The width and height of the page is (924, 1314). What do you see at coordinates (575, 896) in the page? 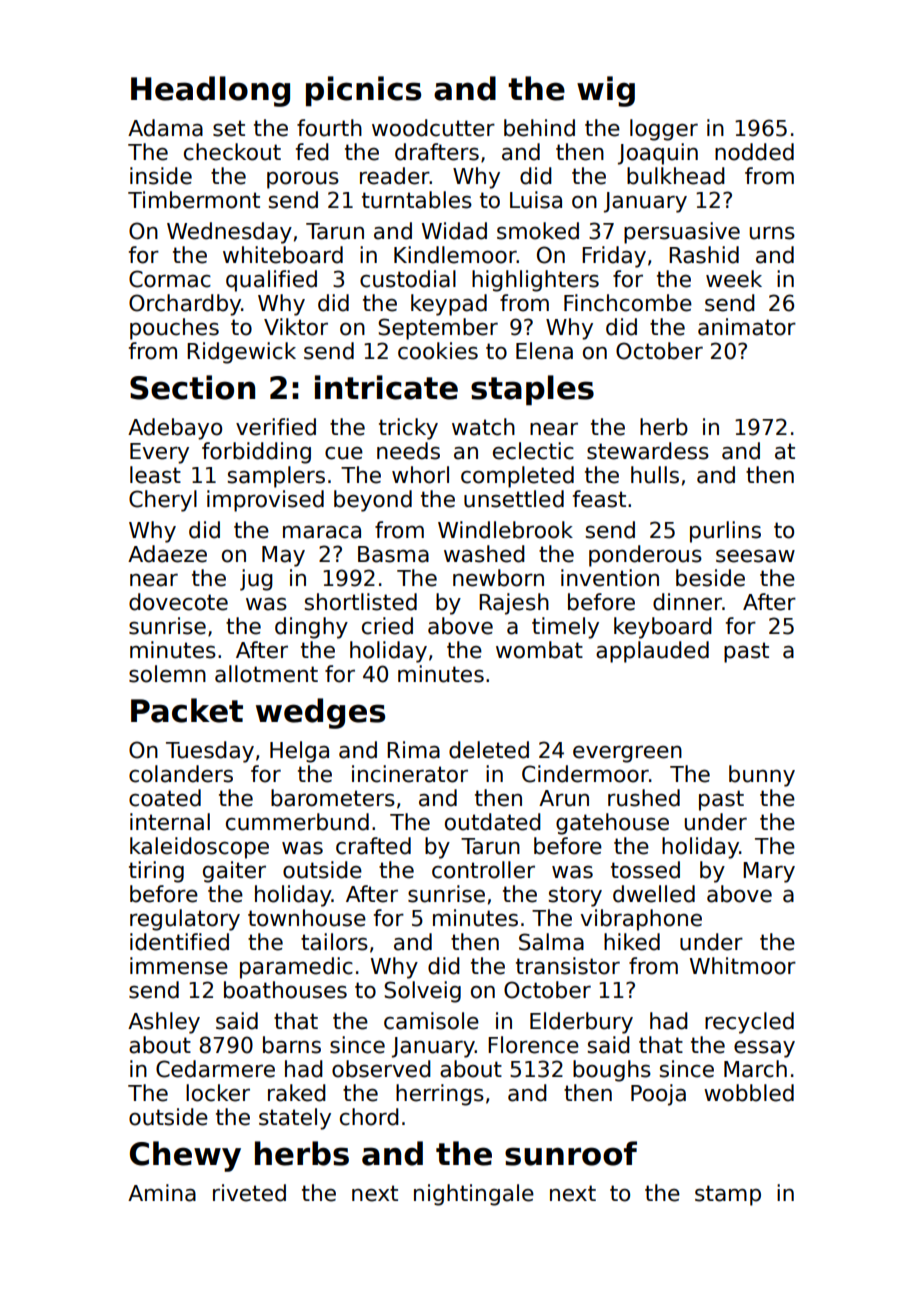
I see `story` at bounding box center [575, 896].
